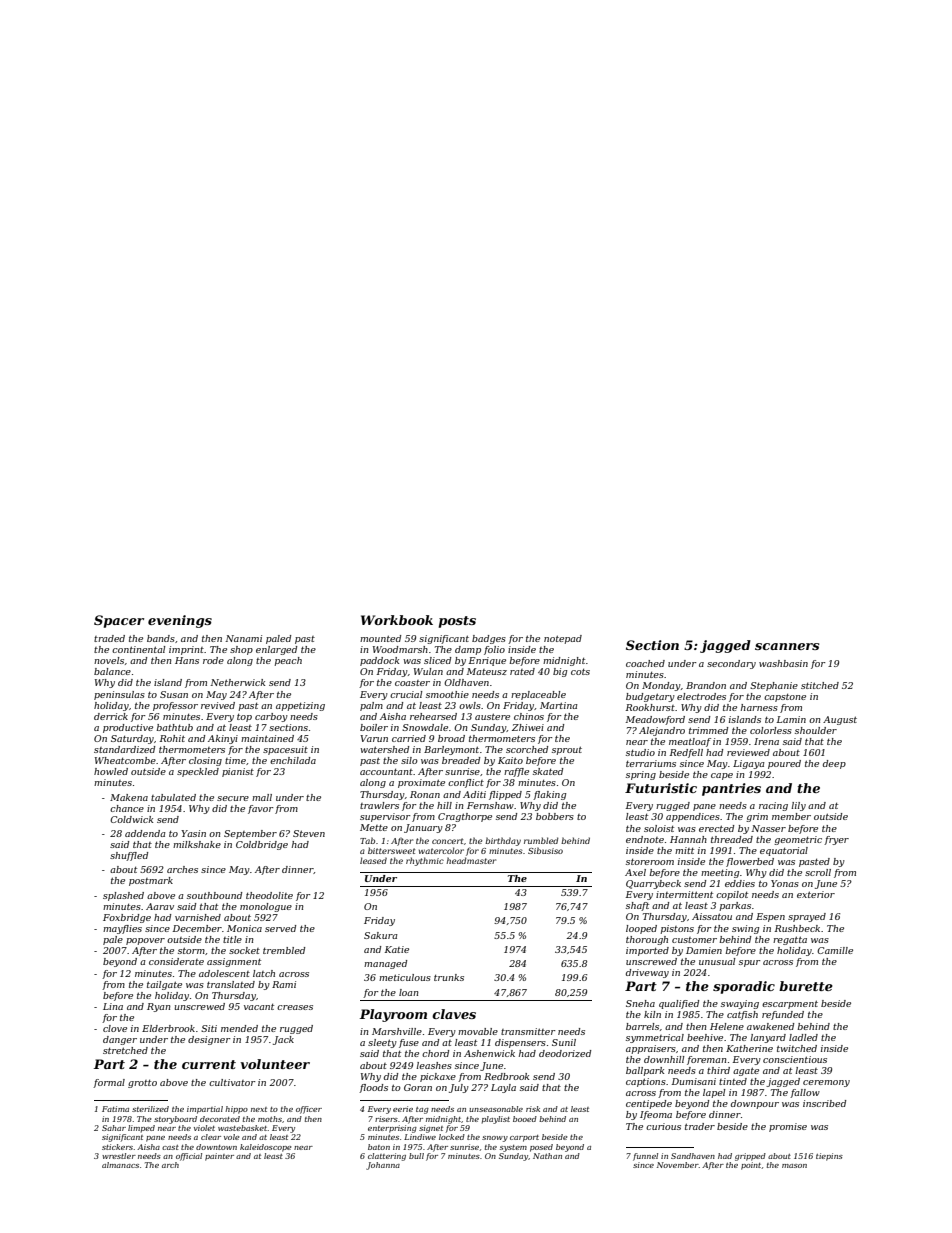 This screenshot has width=952, height=1233. Describe the element at coordinates (262, 797) in the screenshot. I see `mall` at that location.
